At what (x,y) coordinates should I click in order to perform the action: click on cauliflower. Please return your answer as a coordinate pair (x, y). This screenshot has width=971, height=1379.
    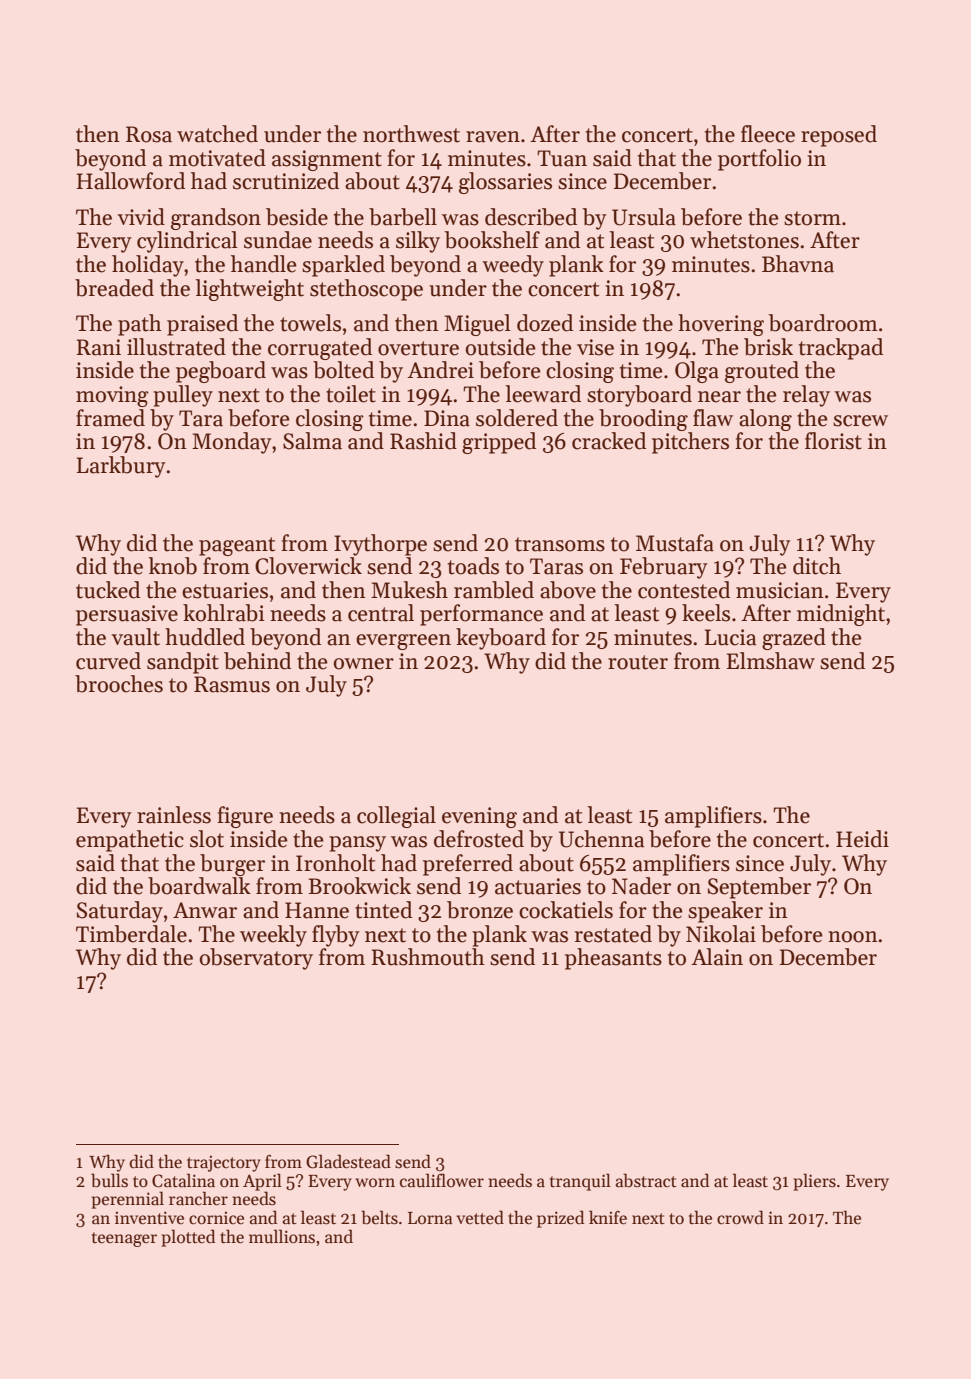
    Looking at the image, I should click on (442, 1180).
